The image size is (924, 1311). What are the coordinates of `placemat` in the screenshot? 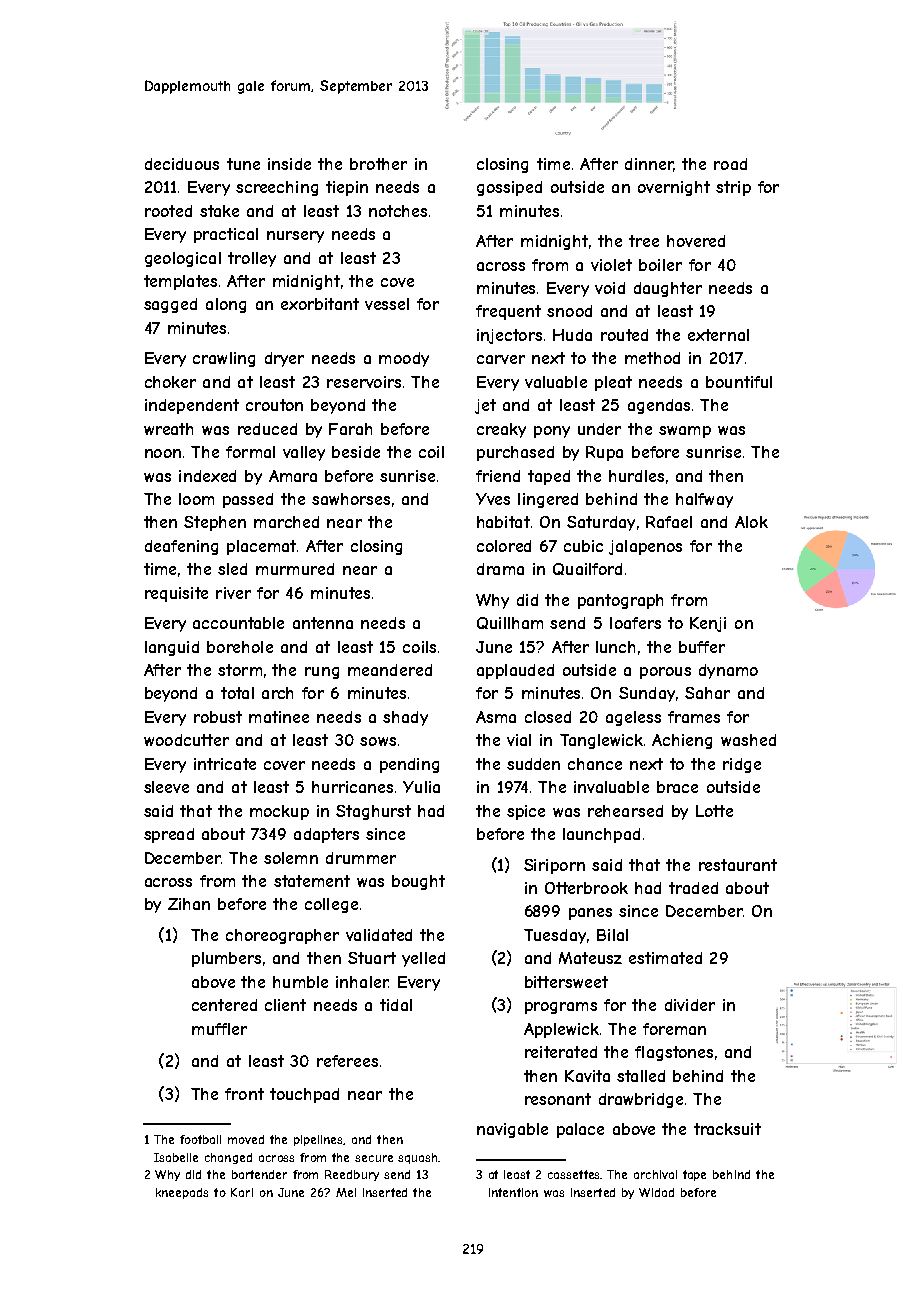 It's located at (261, 547).
